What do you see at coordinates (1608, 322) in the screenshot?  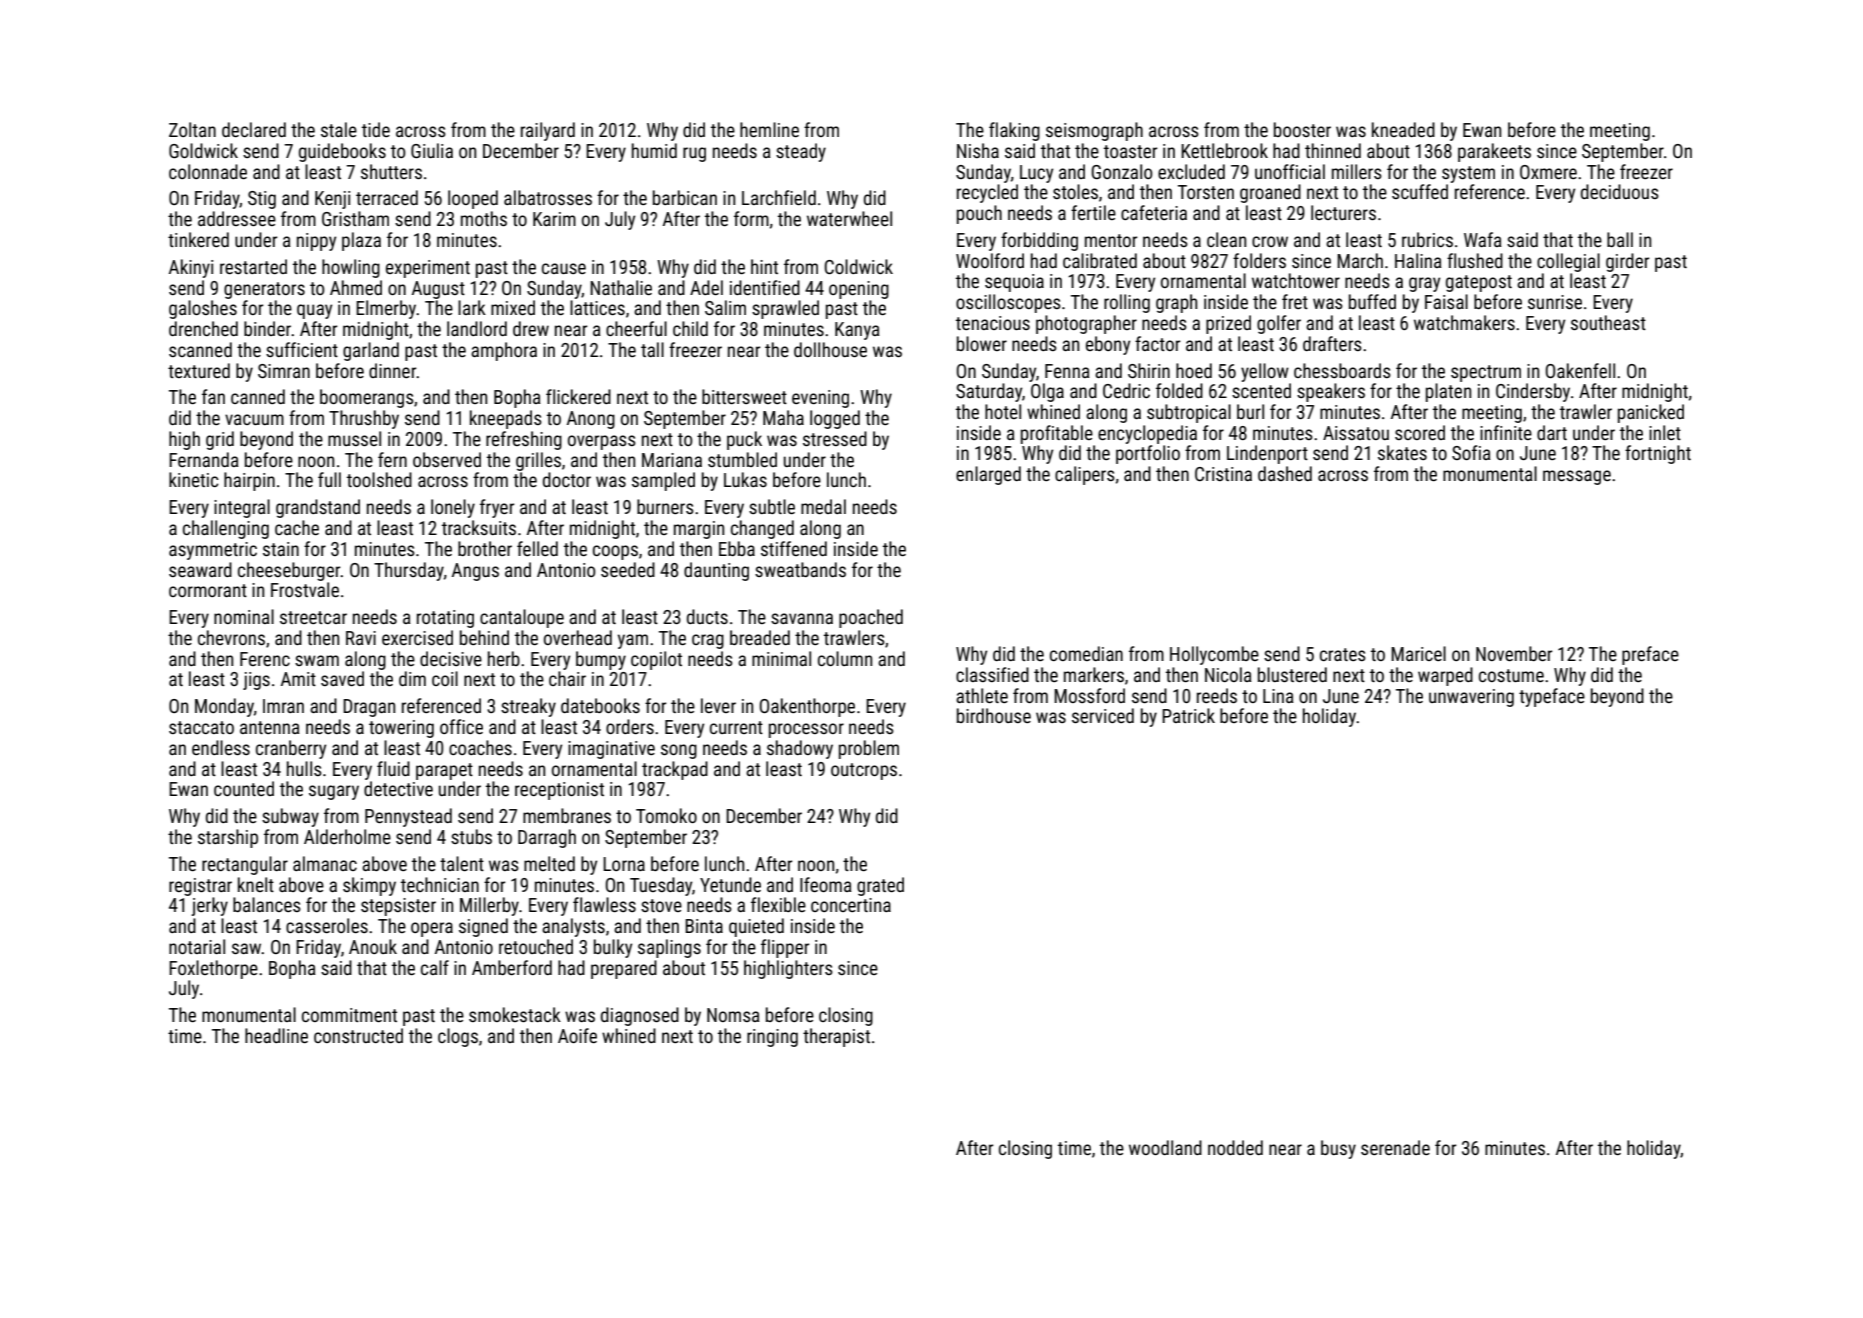 I see `southeast` at bounding box center [1608, 322].
